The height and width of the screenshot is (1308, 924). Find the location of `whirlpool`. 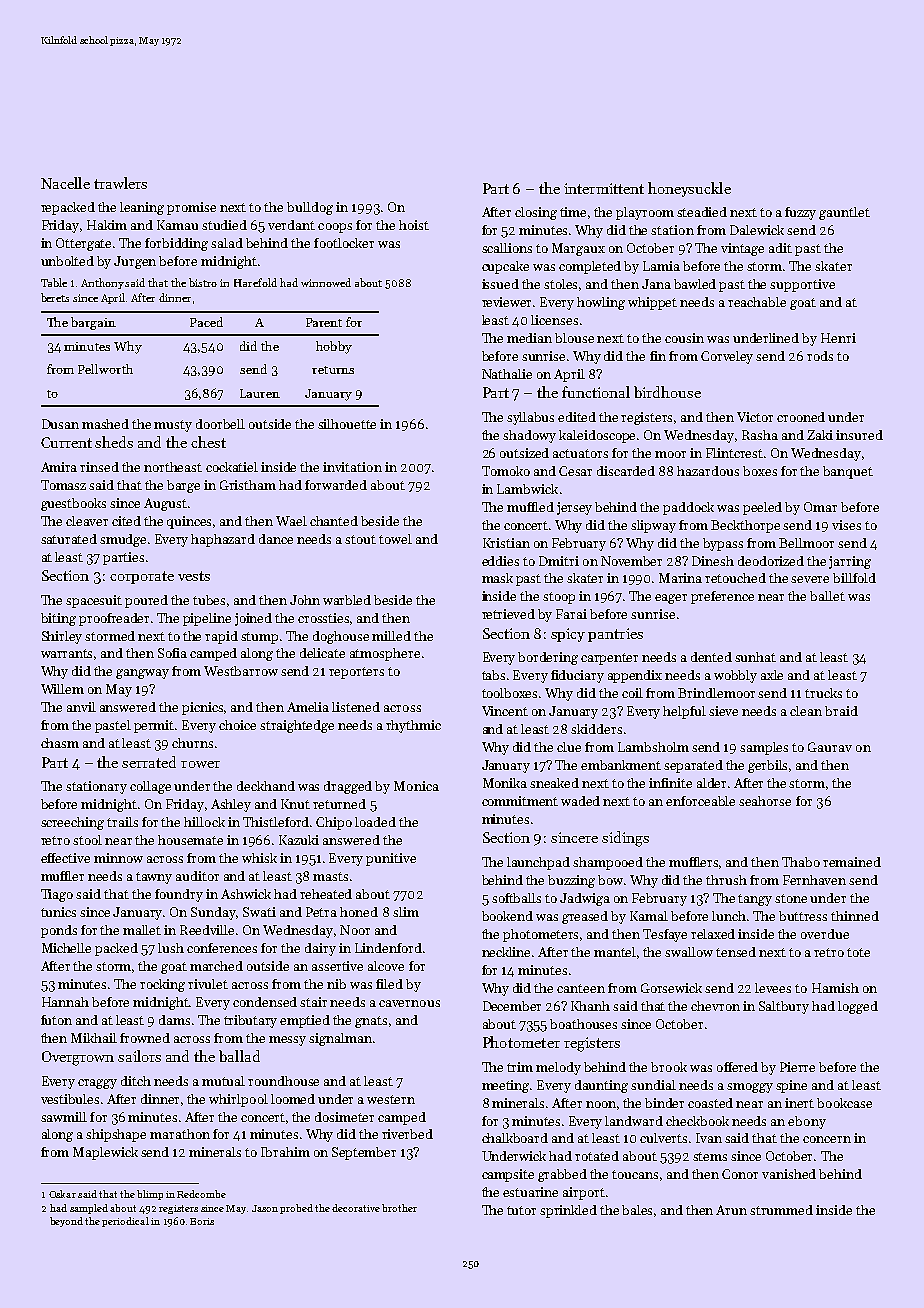

whirlpool is located at coordinates (238, 1100).
